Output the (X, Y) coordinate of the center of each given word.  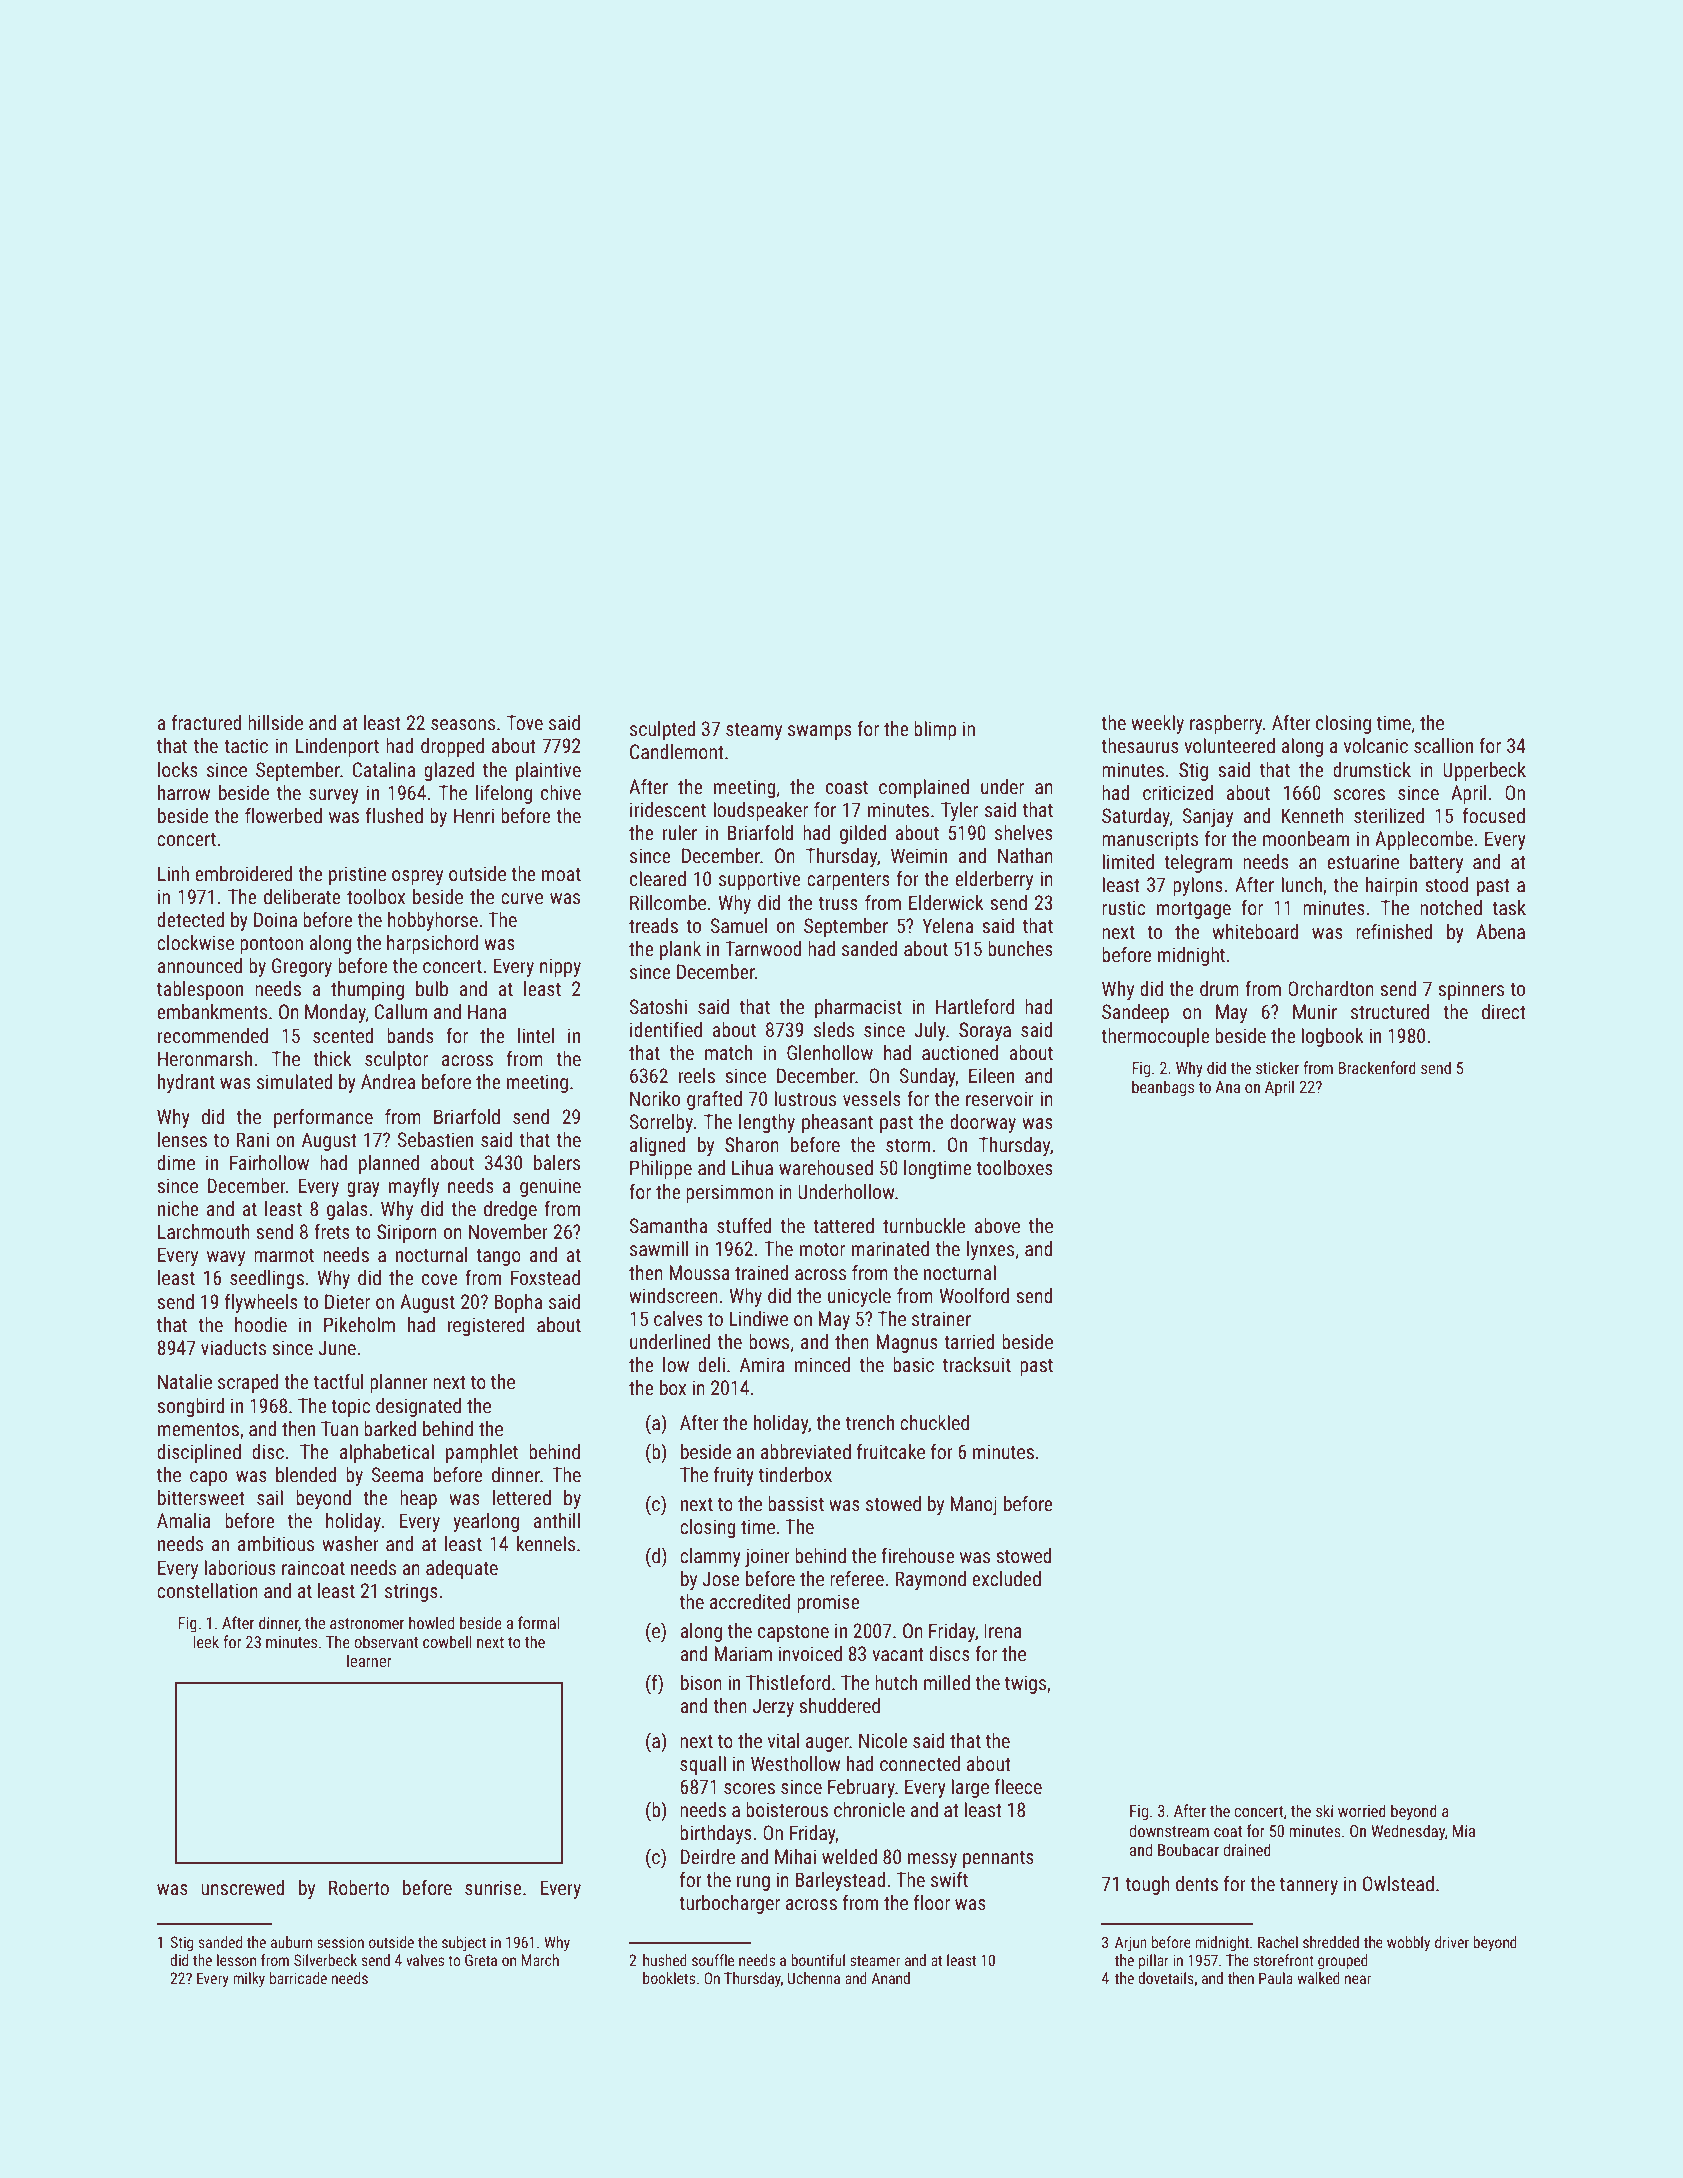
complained (924, 788)
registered (486, 1326)
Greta (481, 1960)
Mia (1464, 1831)
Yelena (947, 925)
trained (762, 1272)
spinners (1471, 990)
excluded (1006, 1578)
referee (857, 1578)
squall (703, 1765)
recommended (213, 1035)
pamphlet (482, 1453)
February (861, 1788)
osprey (417, 877)
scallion (1443, 745)
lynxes (990, 1250)
